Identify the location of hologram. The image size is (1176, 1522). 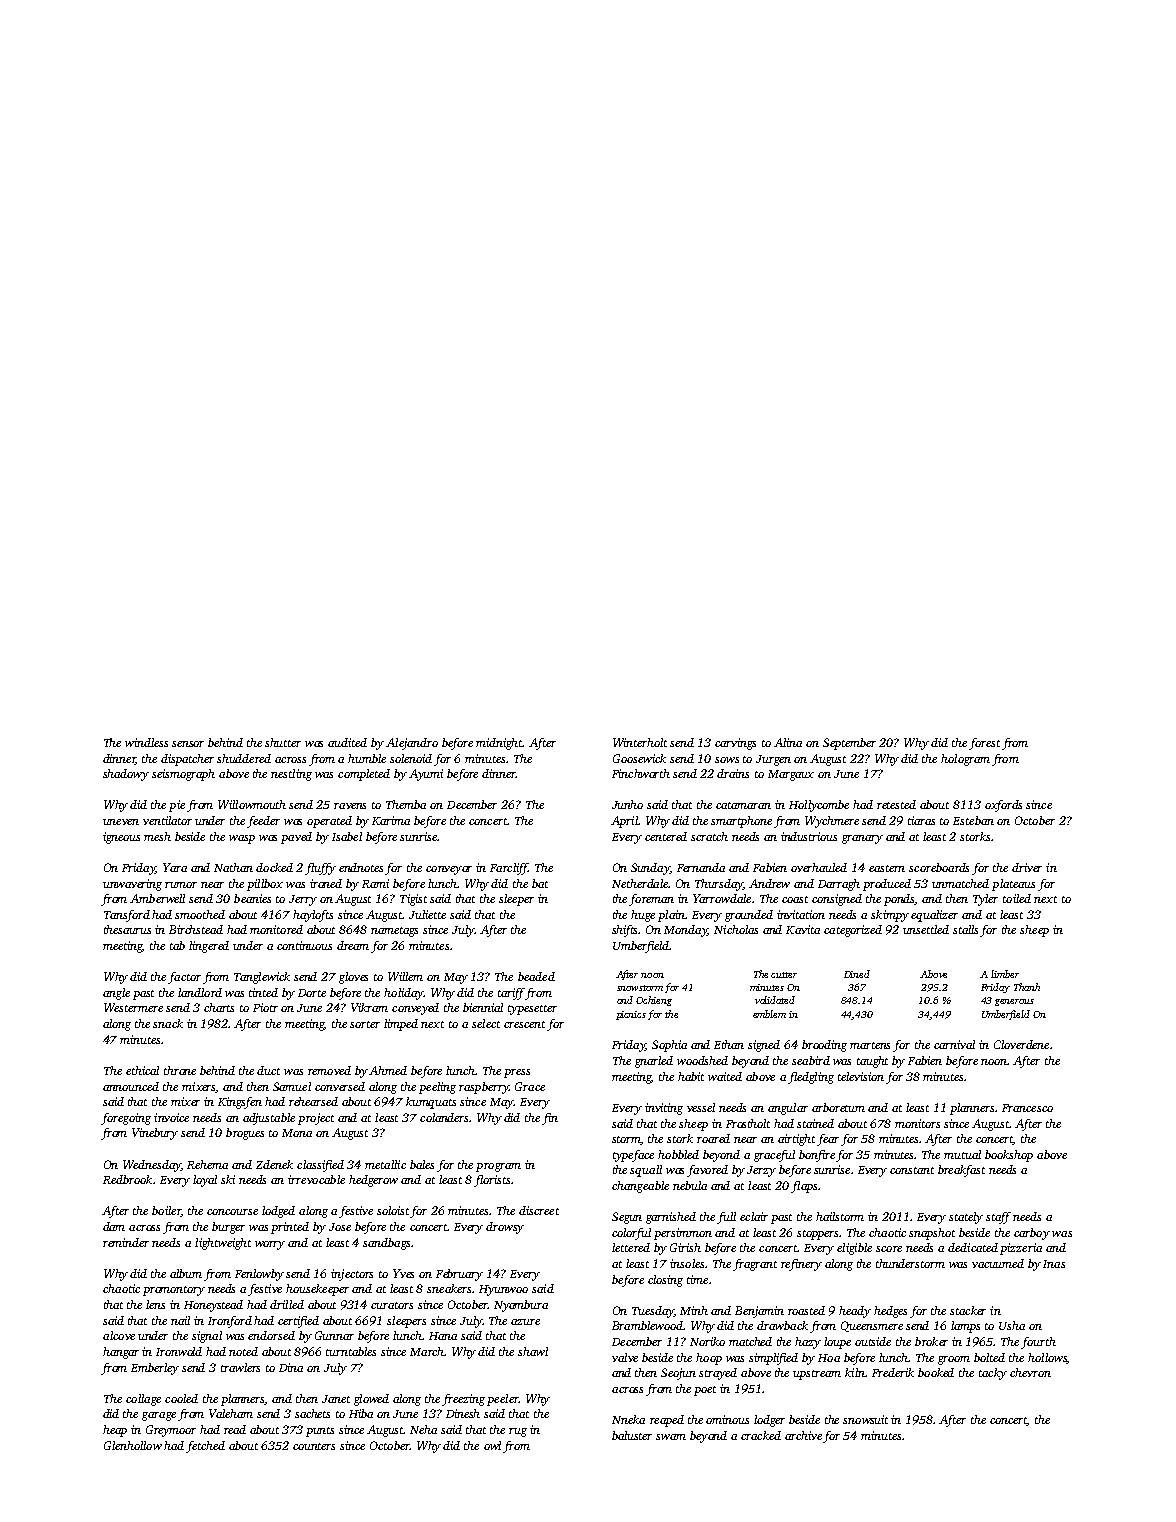
(965, 760).
